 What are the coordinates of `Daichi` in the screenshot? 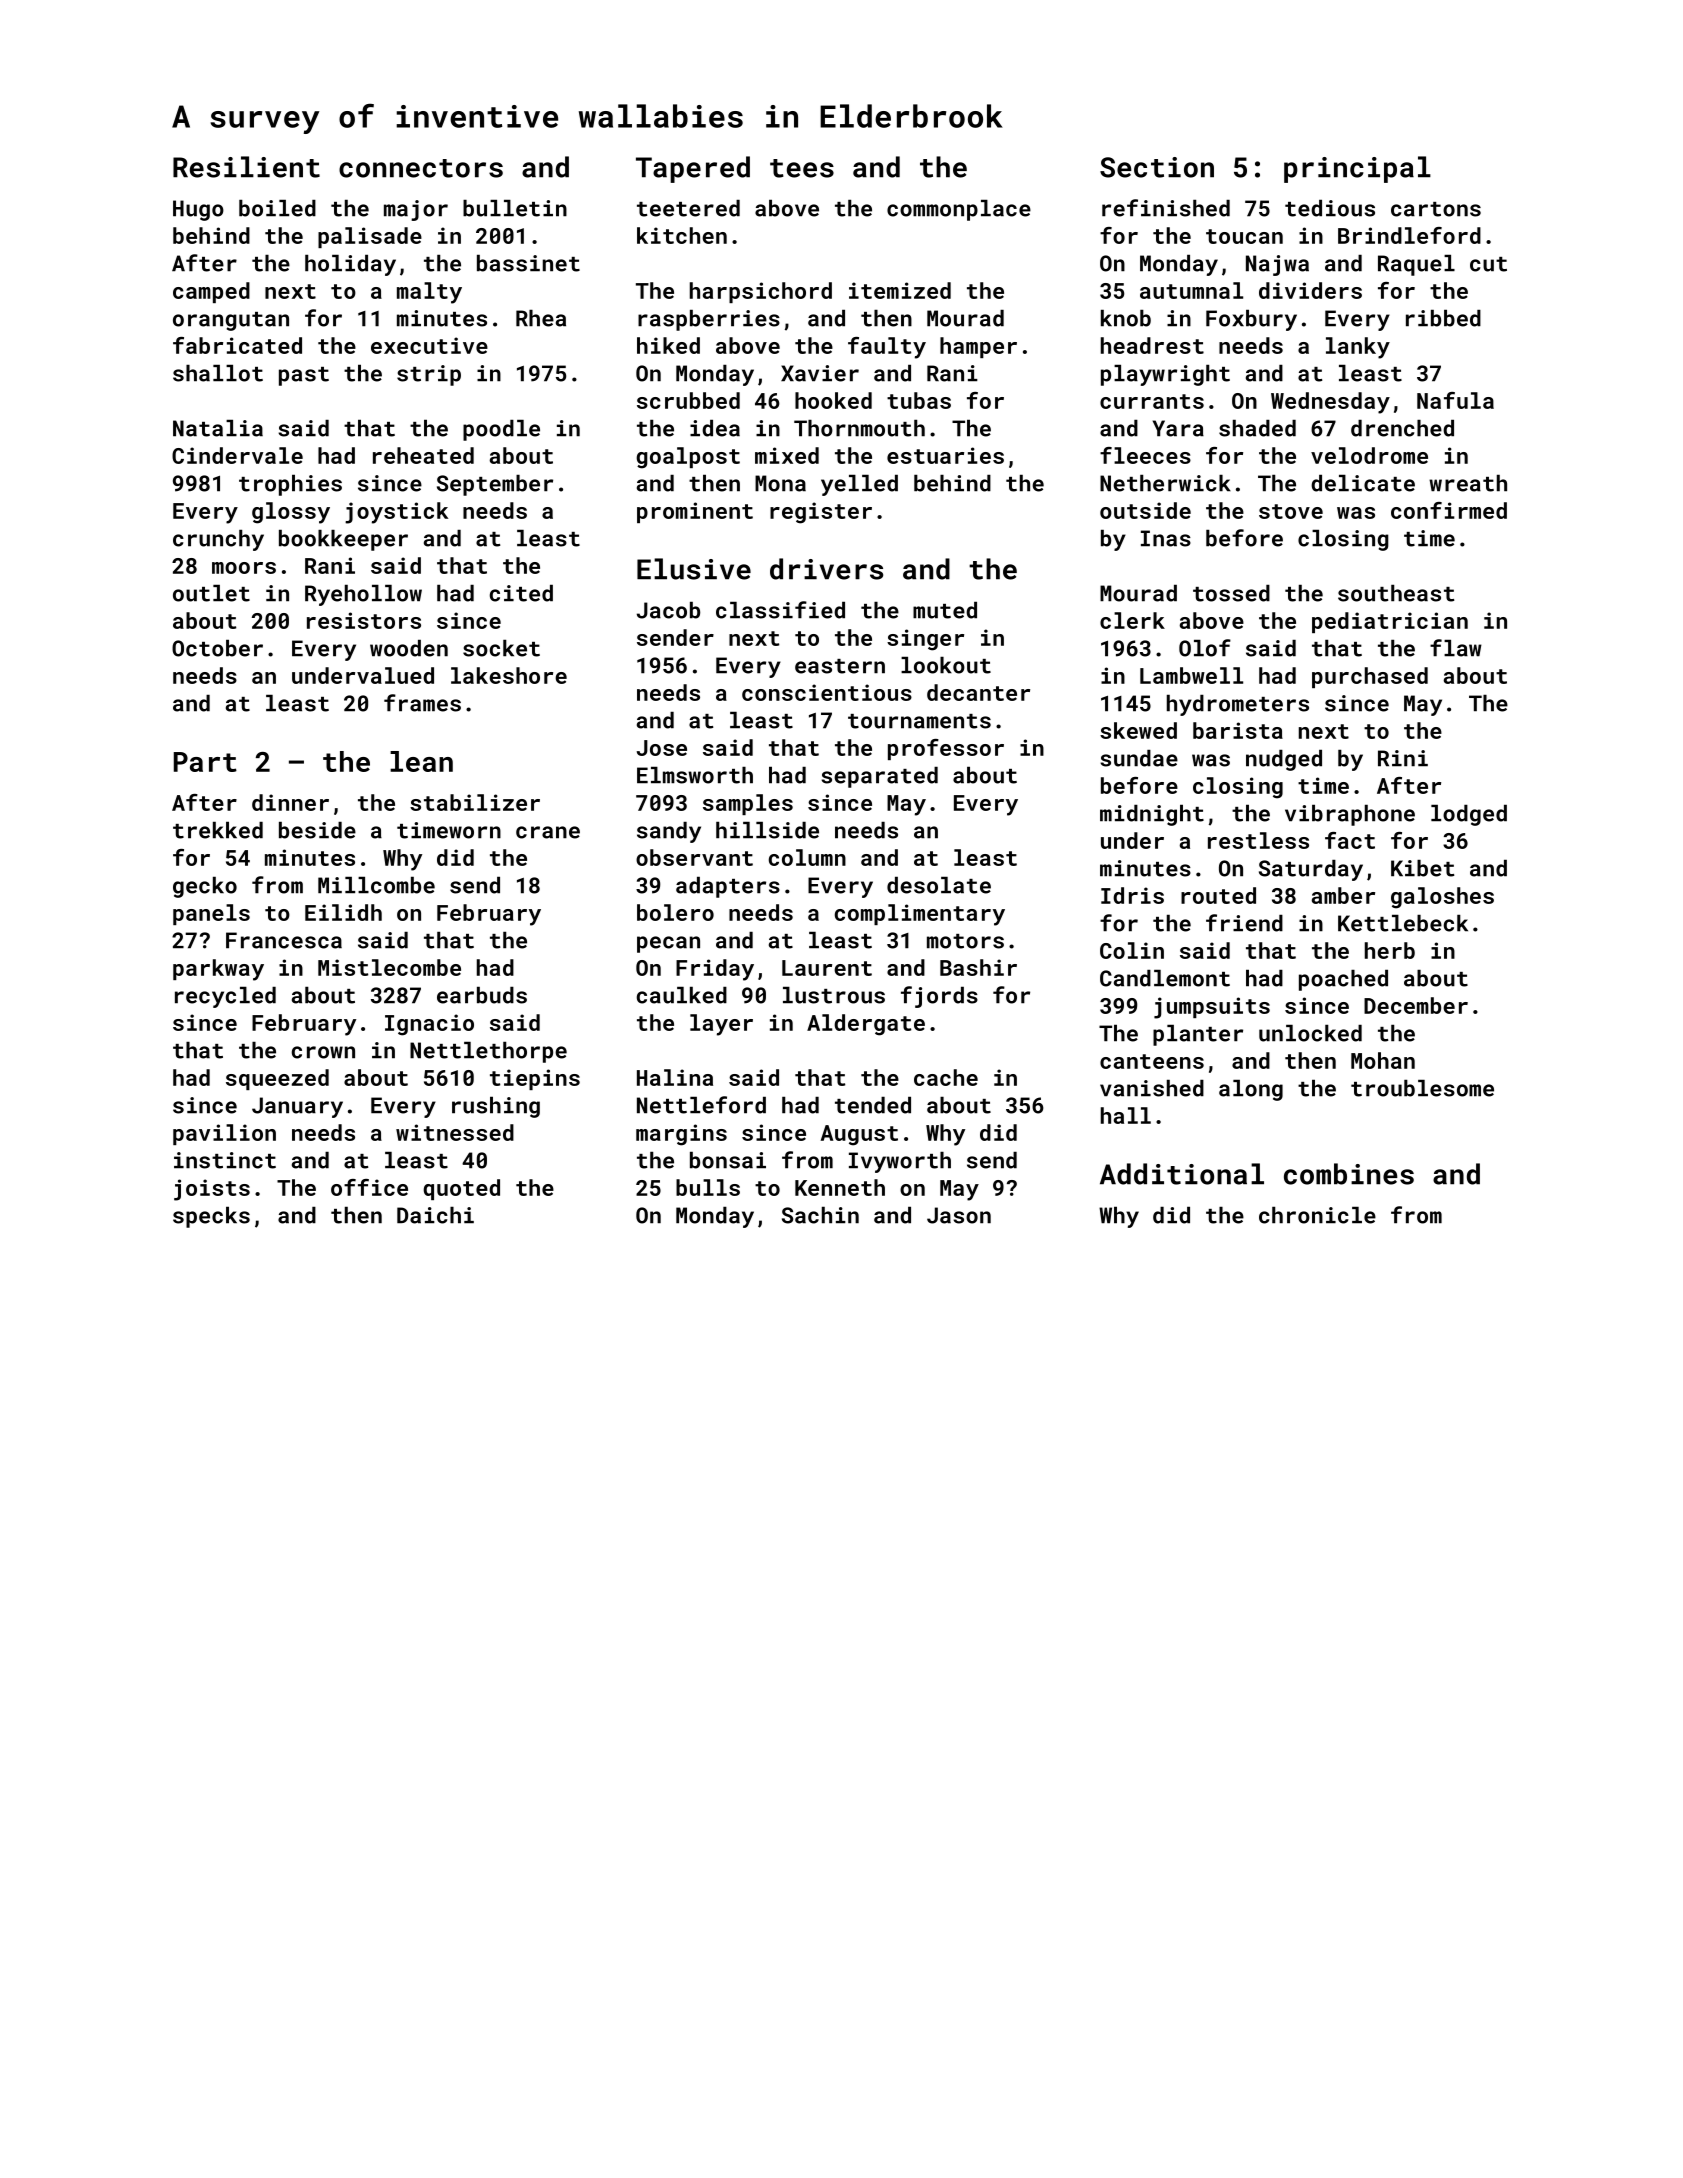 It's located at (435, 1215).
